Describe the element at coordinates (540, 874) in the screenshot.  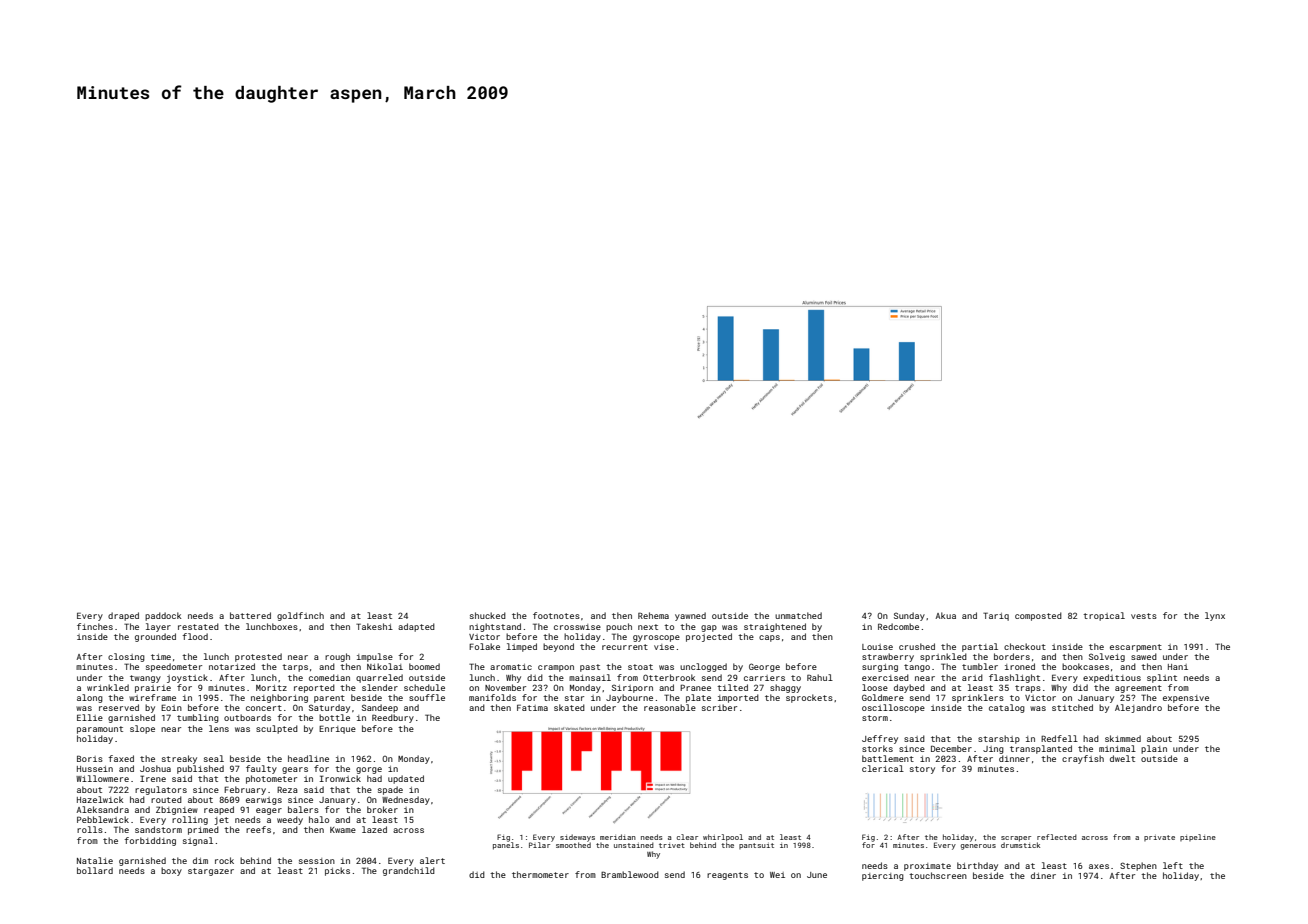
I see `thermometer` at that location.
